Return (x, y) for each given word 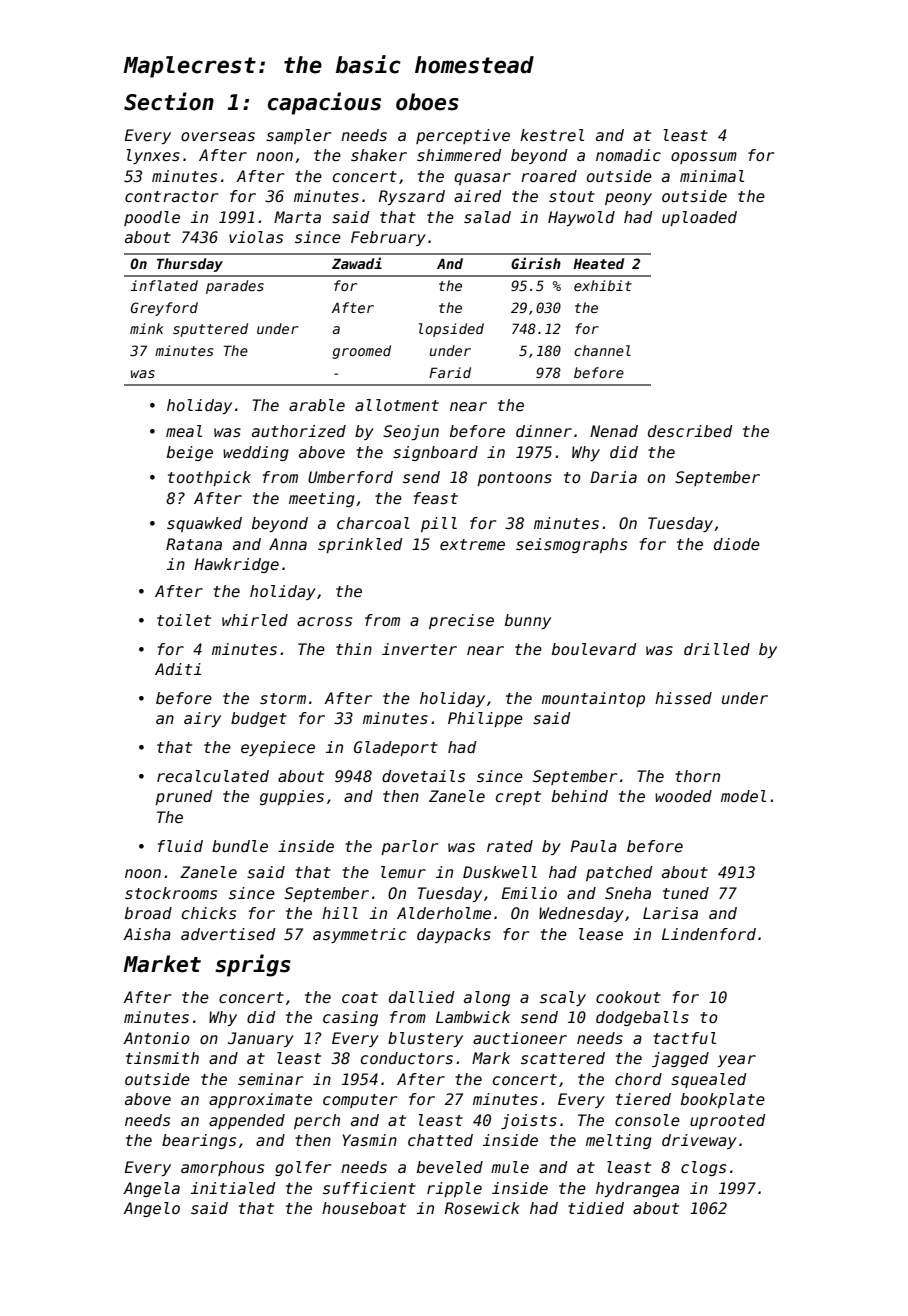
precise (461, 621)
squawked (204, 524)
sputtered (210, 330)
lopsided (451, 330)
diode (737, 544)
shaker (379, 155)
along (487, 998)
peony (628, 199)
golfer (303, 1168)
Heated (598, 263)
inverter (419, 649)
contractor (171, 196)
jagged (680, 1059)
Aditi (178, 669)
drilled (717, 649)
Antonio (156, 1038)
